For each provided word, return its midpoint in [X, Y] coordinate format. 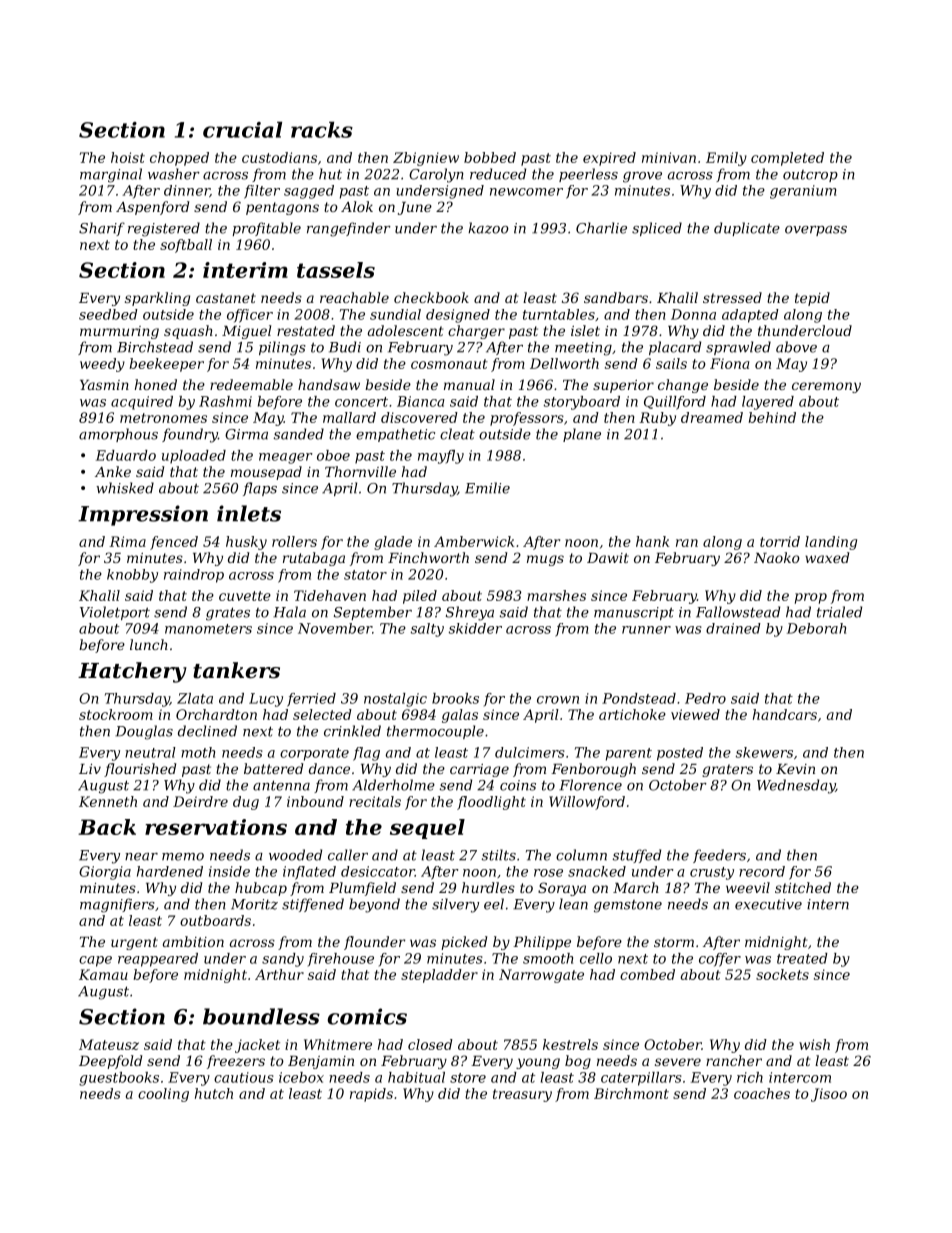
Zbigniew [426, 159]
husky [246, 543]
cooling [163, 1095]
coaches [762, 1093]
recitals [375, 801]
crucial [242, 129]
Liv [90, 769]
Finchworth [428, 557]
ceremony [826, 387]
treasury [522, 1095]
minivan [669, 157]
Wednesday [796, 786]
